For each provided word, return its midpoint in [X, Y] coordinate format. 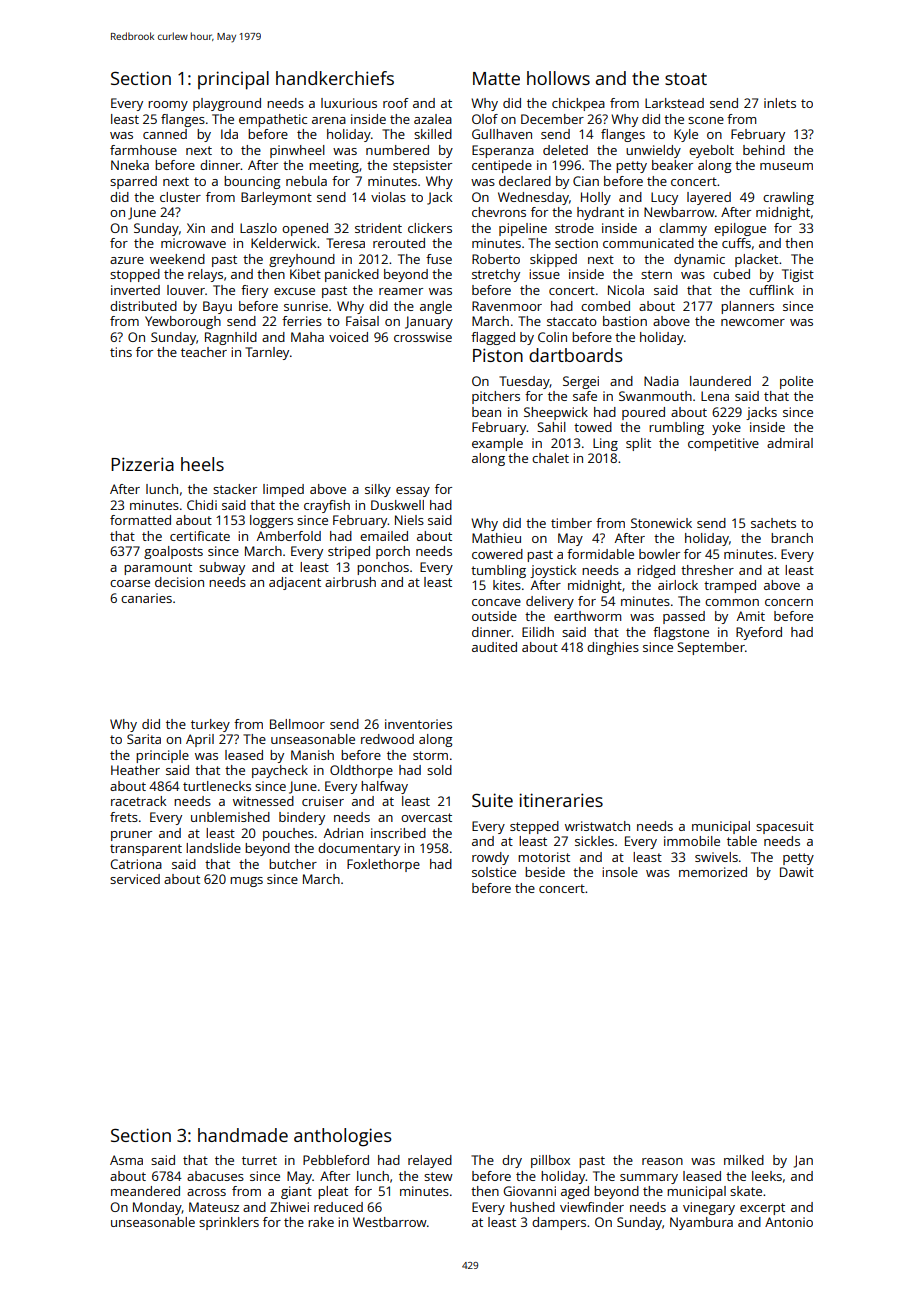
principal [233, 80]
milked [744, 1160]
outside [494, 616]
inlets [780, 103]
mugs [246, 882]
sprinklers [229, 1223]
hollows [558, 78]
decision [179, 582]
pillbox [550, 1161]
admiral [790, 443]
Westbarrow [390, 1222]
